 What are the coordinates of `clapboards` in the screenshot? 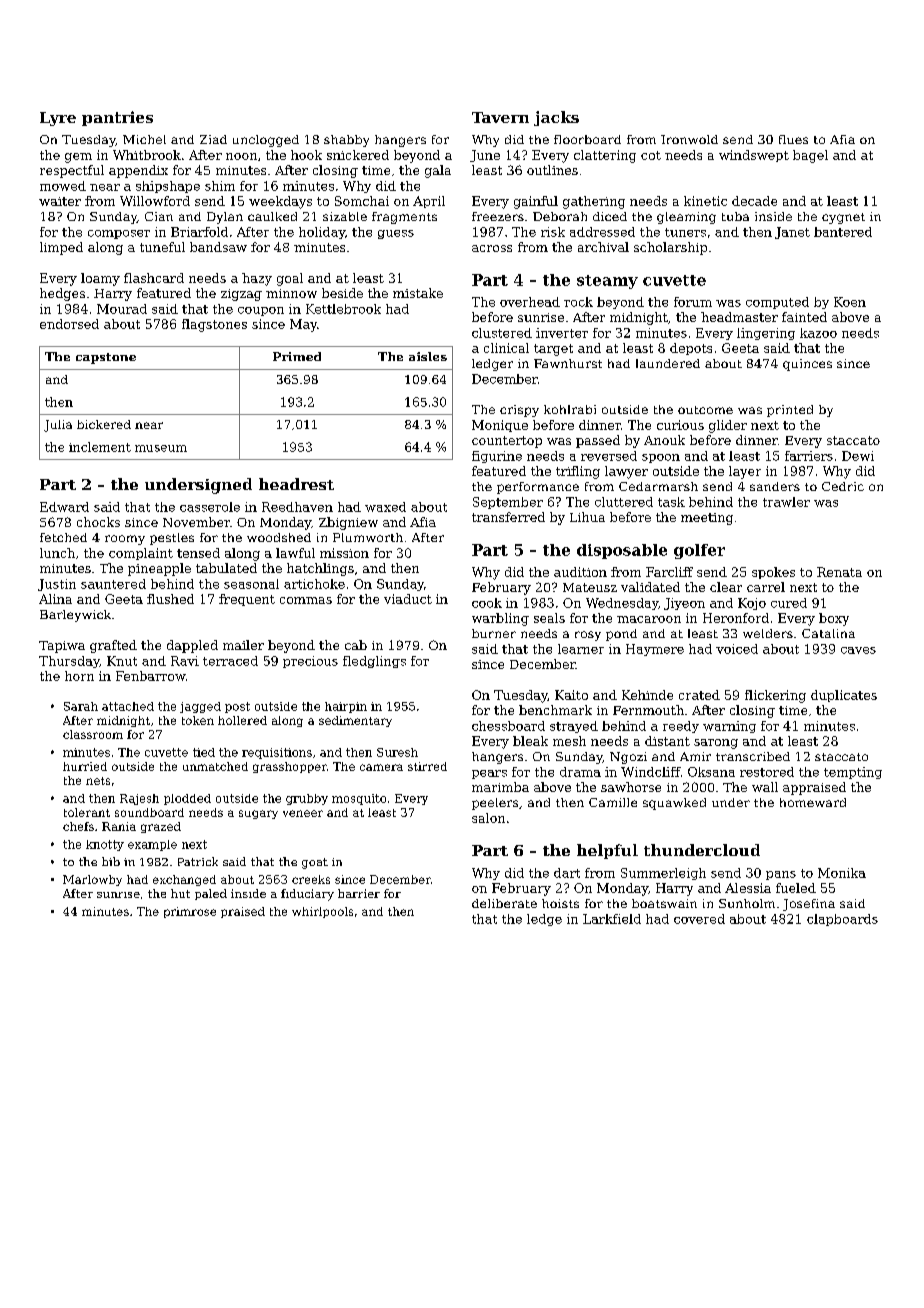 It's located at (842, 920).
